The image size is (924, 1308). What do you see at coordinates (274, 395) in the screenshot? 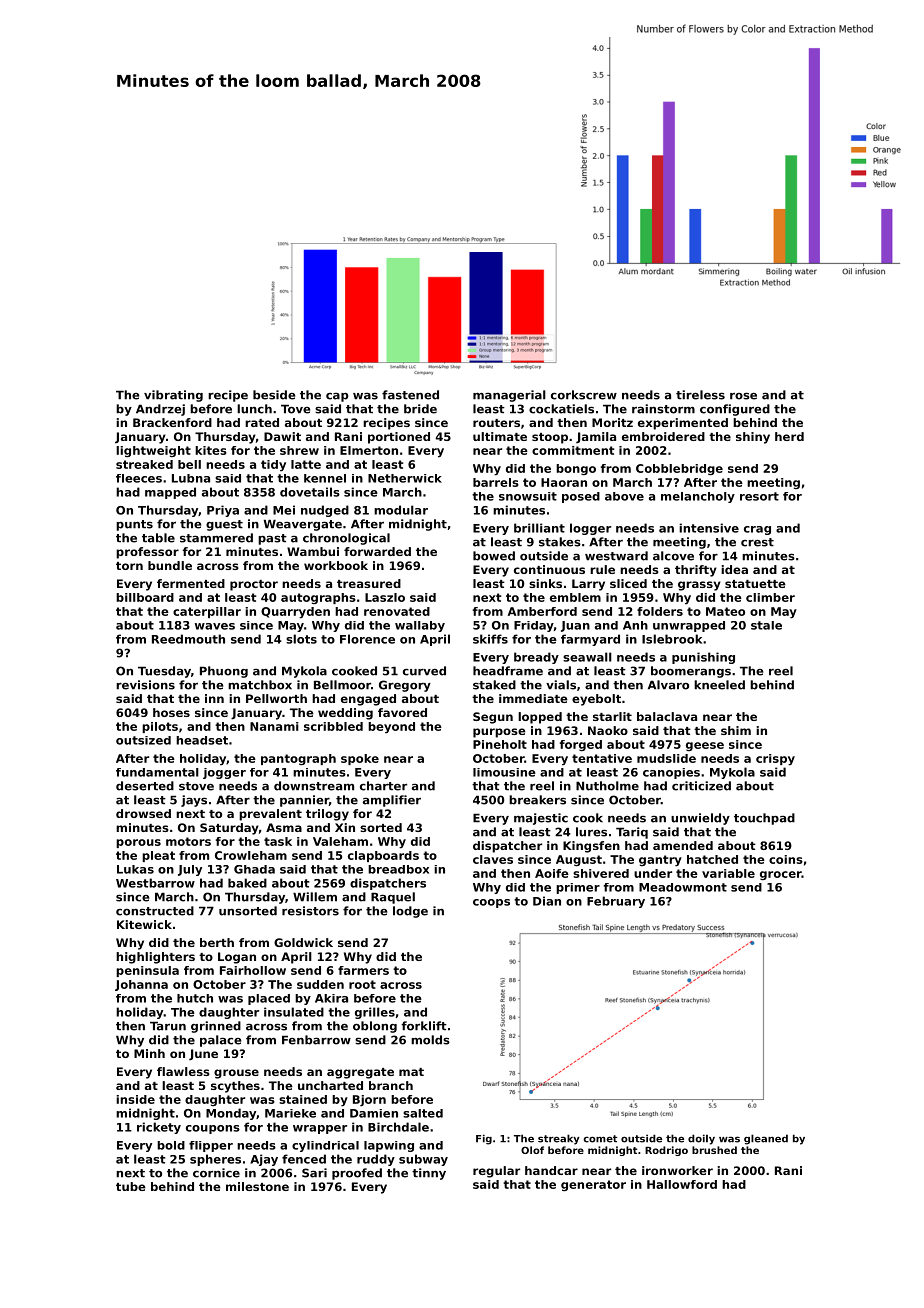
I see `beside` at bounding box center [274, 395].
